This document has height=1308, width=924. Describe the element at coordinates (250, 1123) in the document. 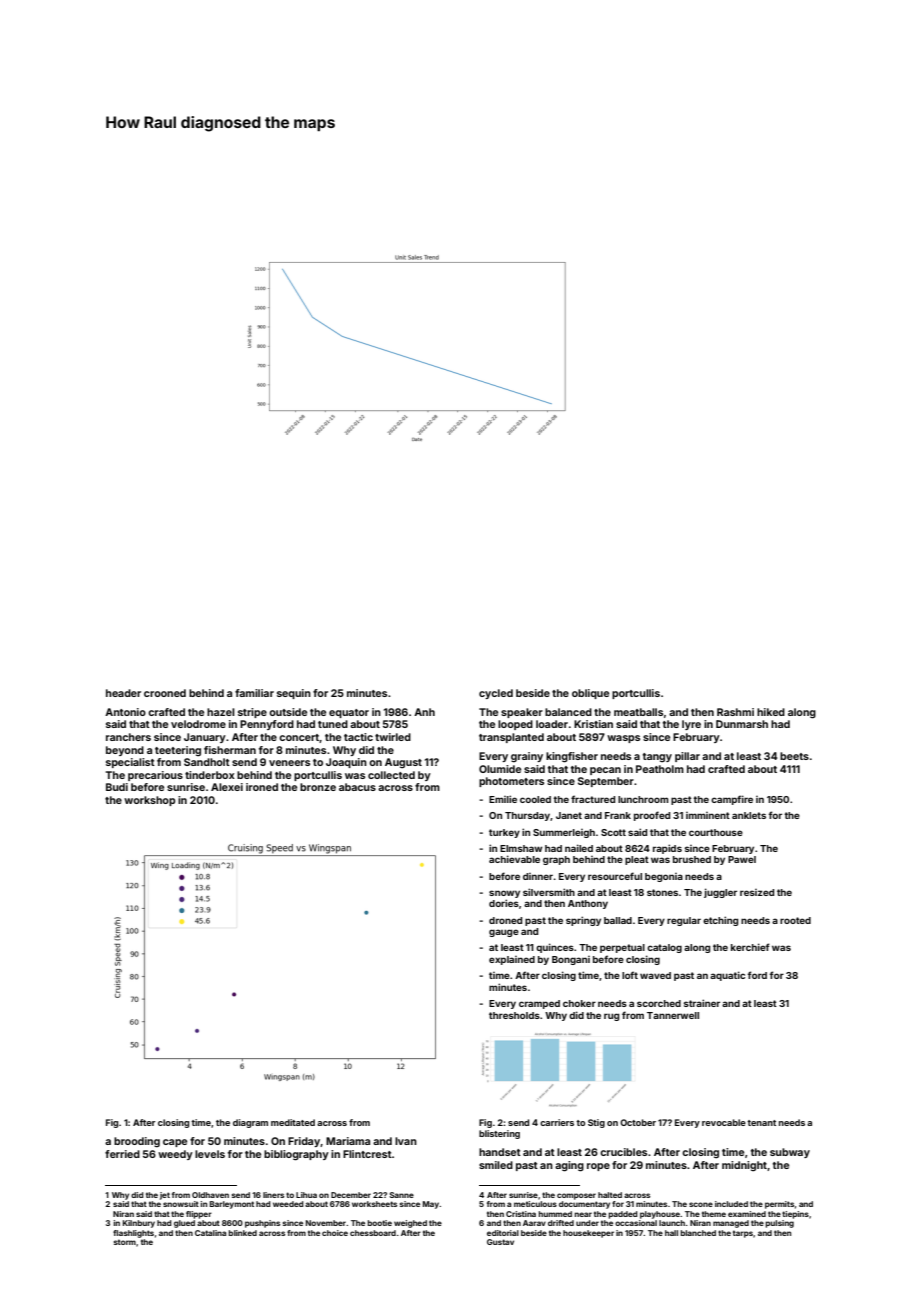

I see `diagram` at that location.
